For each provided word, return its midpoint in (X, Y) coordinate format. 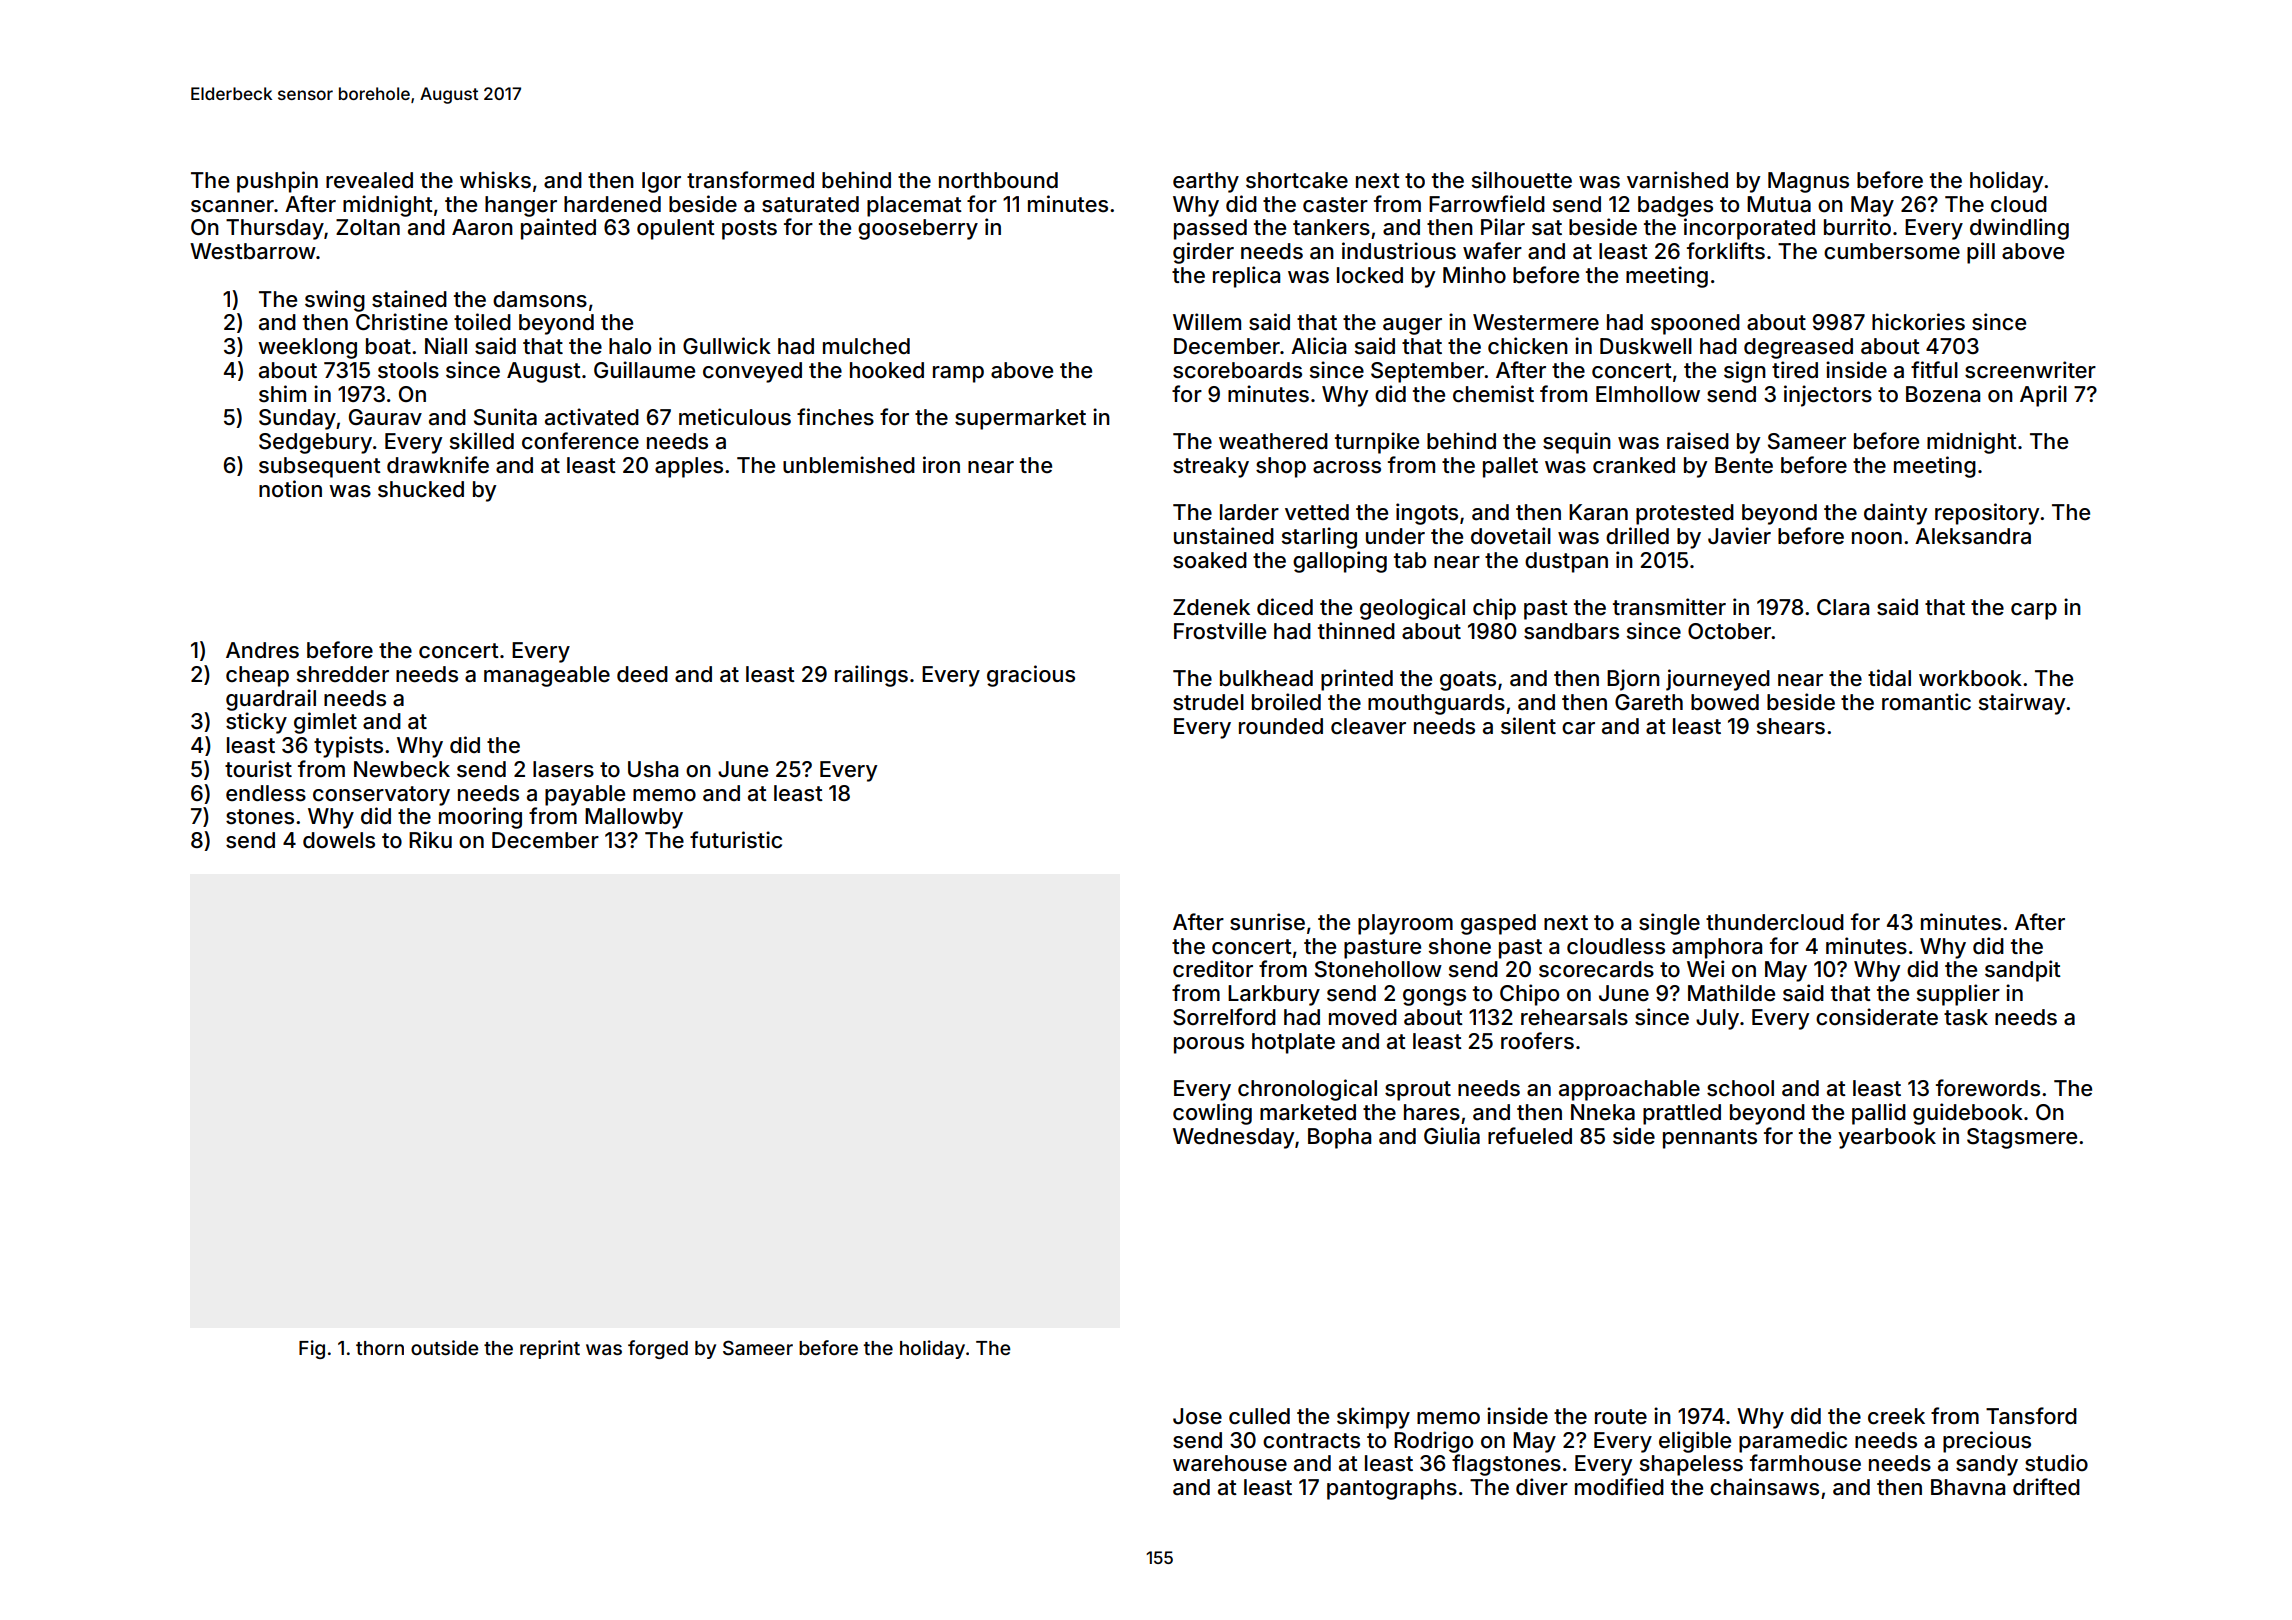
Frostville (1220, 631)
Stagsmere (2022, 1138)
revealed (369, 180)
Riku (430, 839)
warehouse (1230, 1463)
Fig (312, 1349)
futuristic (736, 840)
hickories (1918, 322)
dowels (339, 840)
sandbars (1571, 631)
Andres (262, 650)
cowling (1212, 1114)
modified (1619, 1487)
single (1669, 924)
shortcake (1297, 180)
